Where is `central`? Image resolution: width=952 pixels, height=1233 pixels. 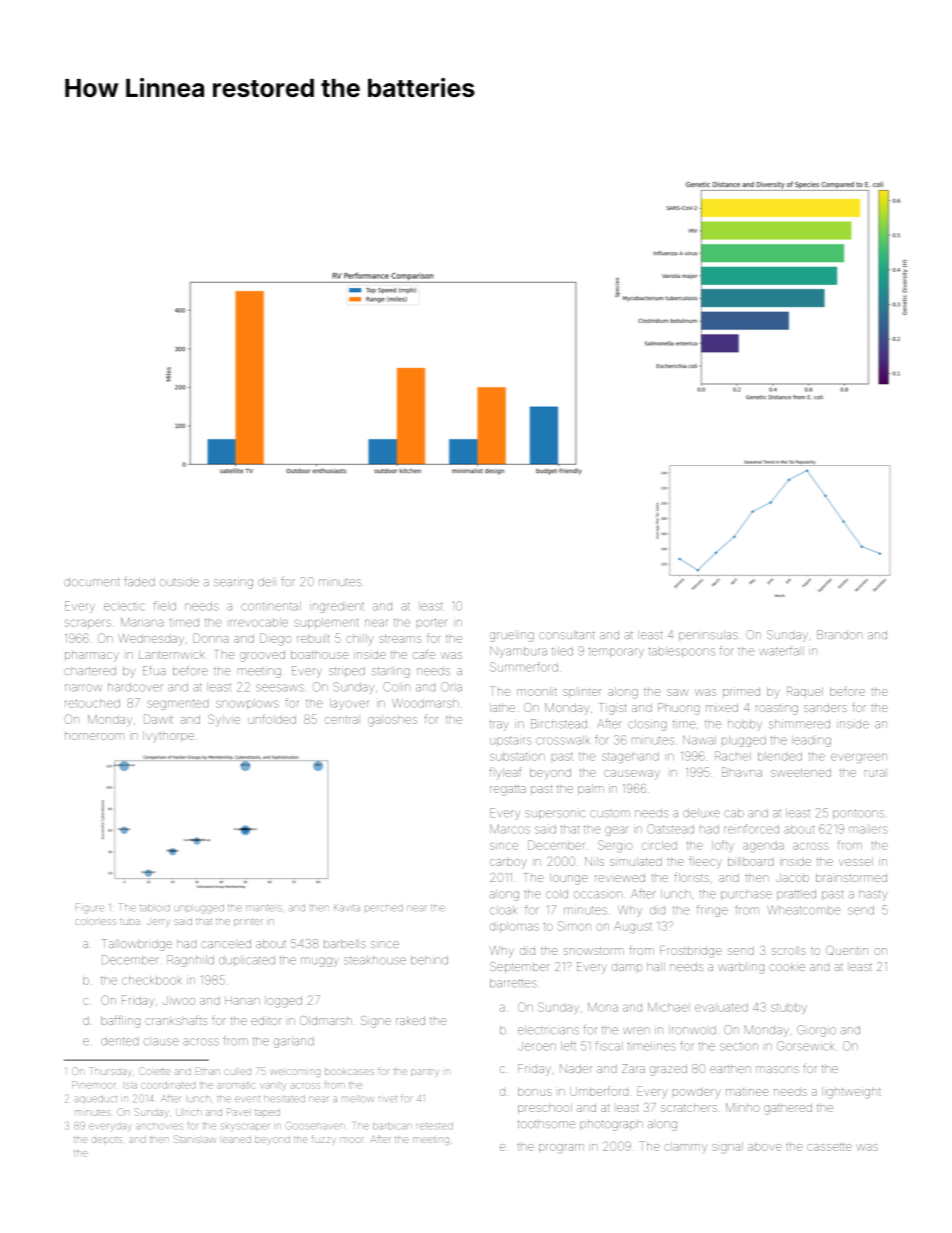
central is located at coordinates (341, 720).
